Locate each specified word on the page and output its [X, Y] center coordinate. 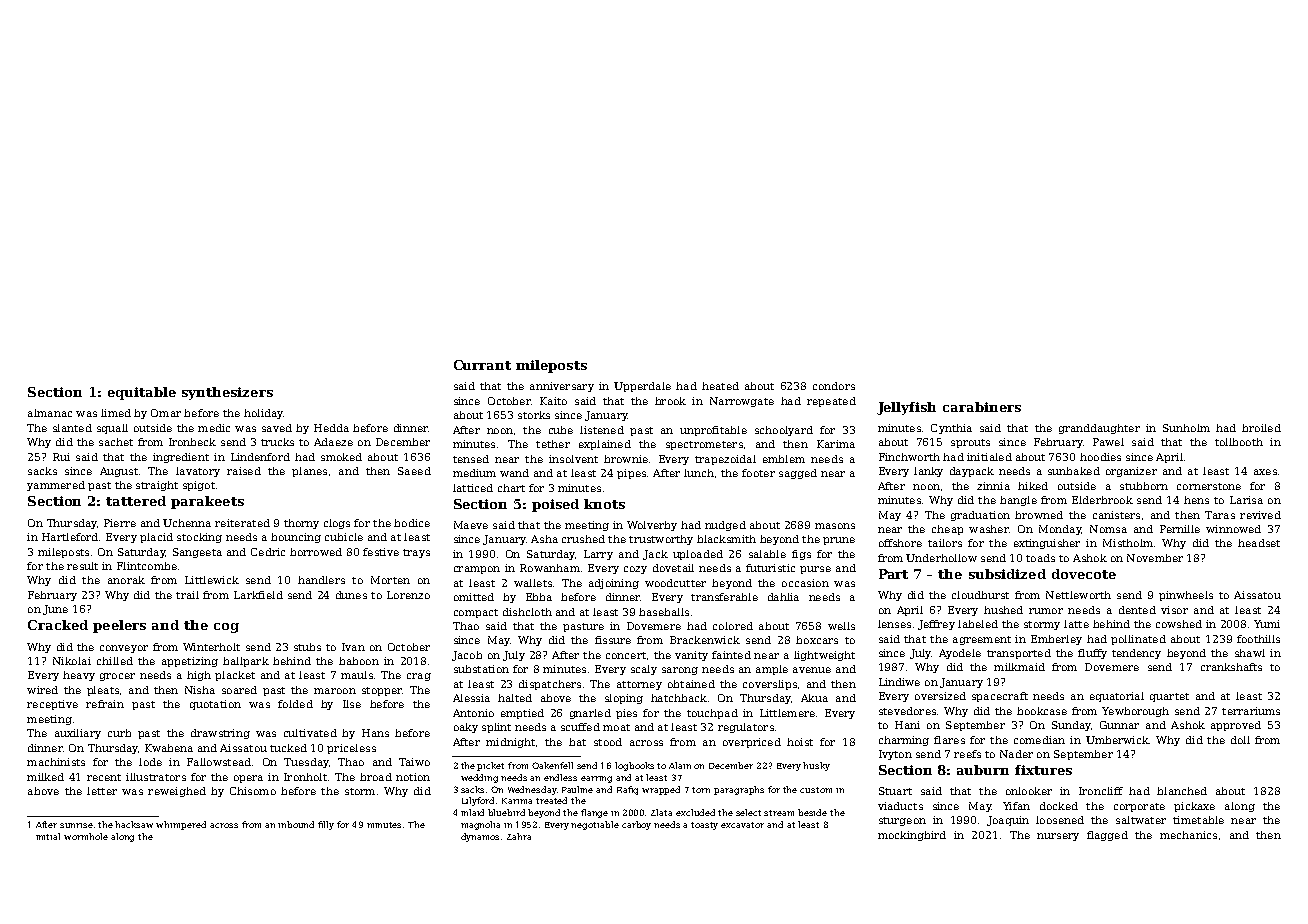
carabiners [982, 407]
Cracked [58, 625]
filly [326, 825]
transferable [724, 597]
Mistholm [1128, 543]
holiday [263, 414]
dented [1137, 610]
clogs [337, 524]
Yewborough [1135, 712]
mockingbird [912, 836]
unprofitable [713, 431]
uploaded [698, 555]
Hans [375, 733]
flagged [1107, 836]
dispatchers [550, 685]
